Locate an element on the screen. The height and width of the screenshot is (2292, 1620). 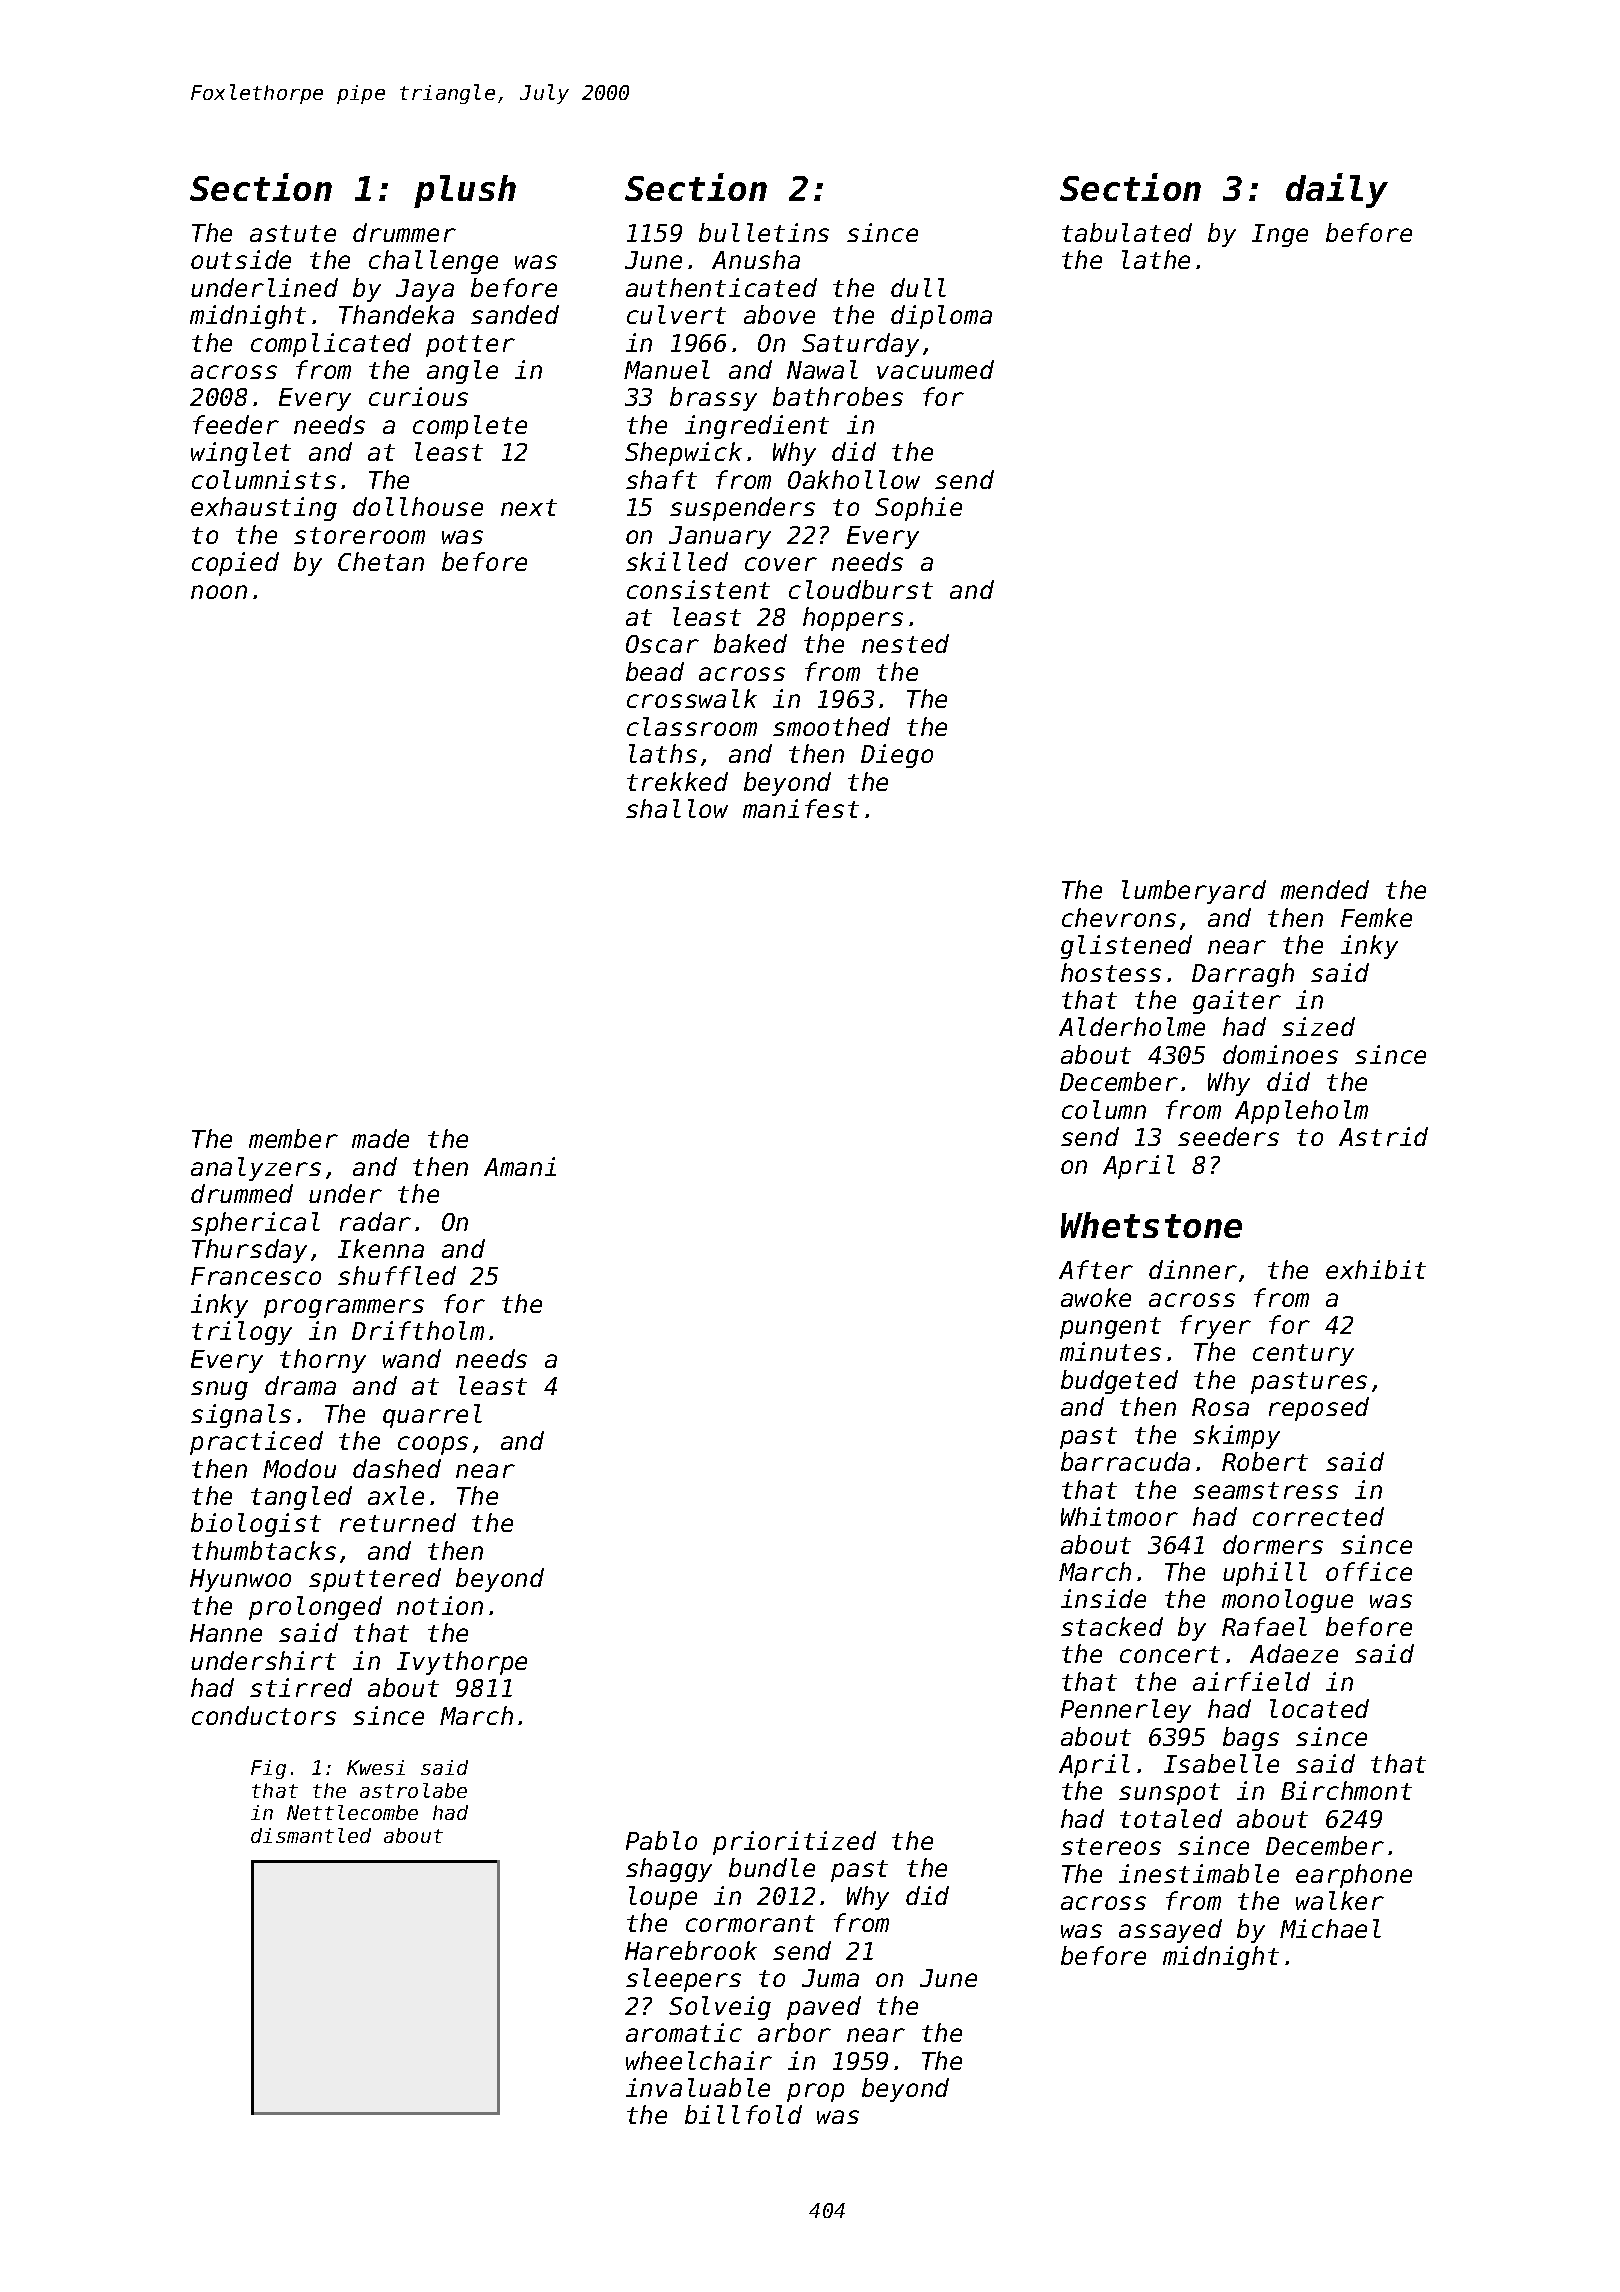
awoke is located at coordinates (1096, 1297).
